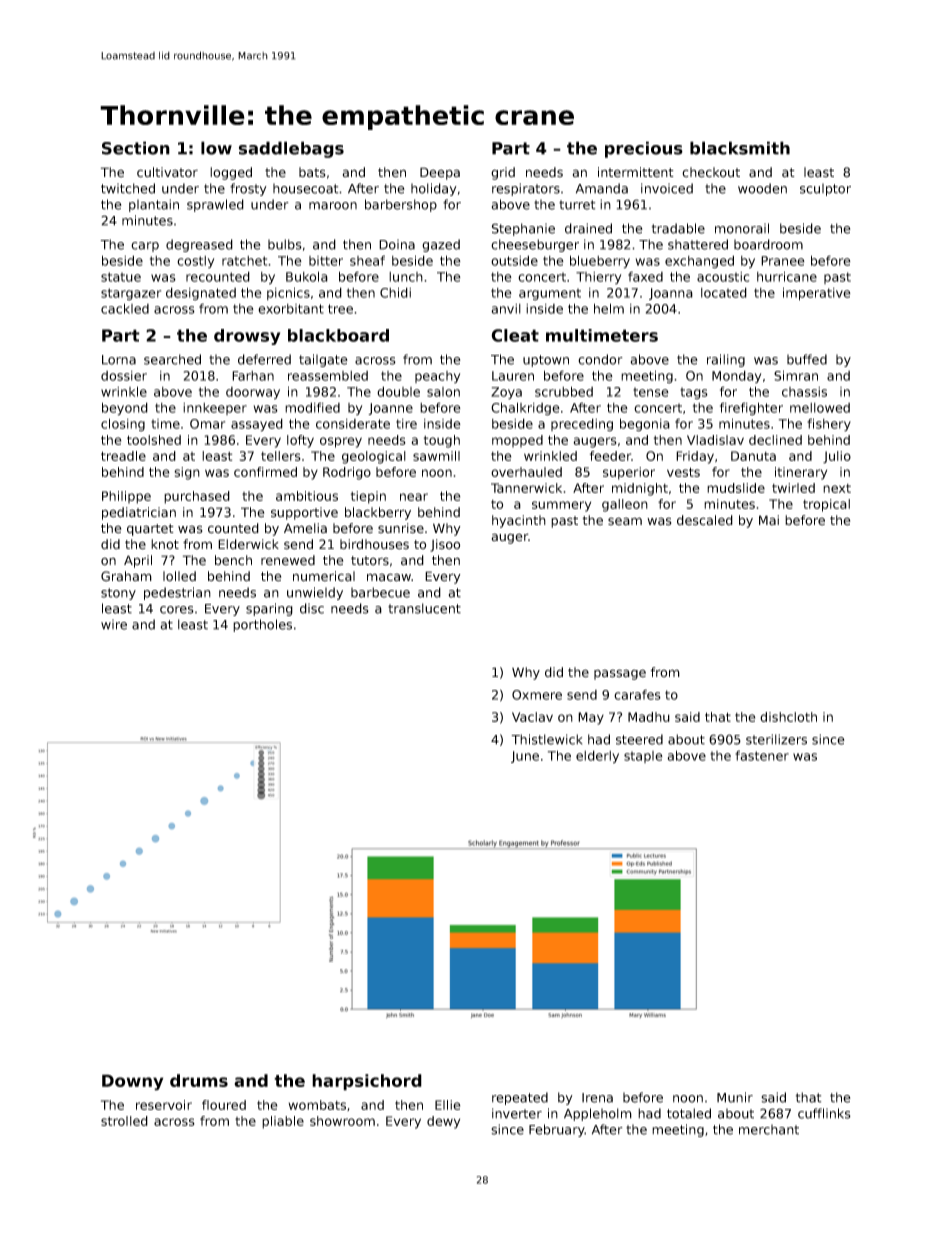 Image resolution: width=952 pixels, height=1233 pixels. Describe the element at coordinates (644, 149) in the page. I see `precious` at that location.
